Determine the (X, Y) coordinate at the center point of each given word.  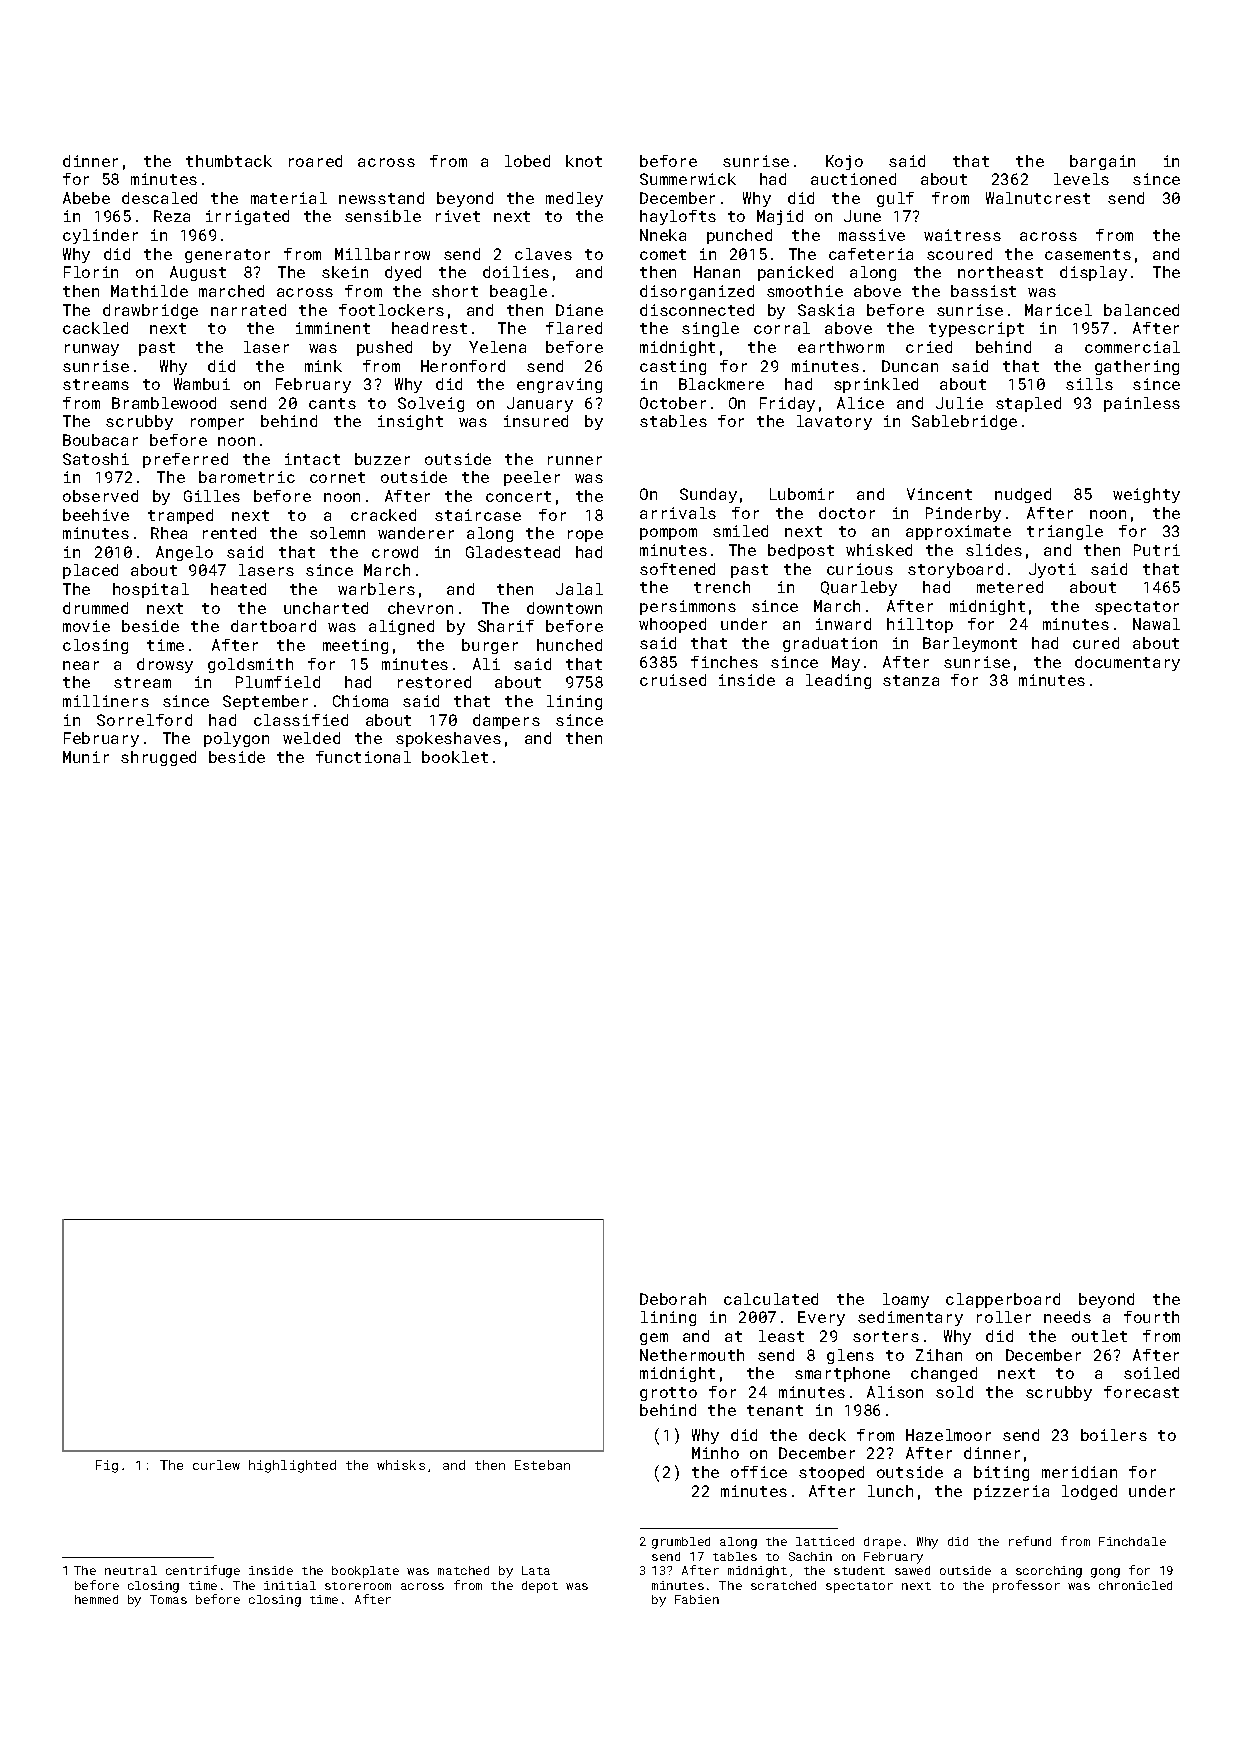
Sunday (708, 495)
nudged (1023, 495)
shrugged (158, 758)
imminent (333, 328)
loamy (906, 1300)
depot (540, 1587)
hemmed (96, 1599)
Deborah (673, 1299)
